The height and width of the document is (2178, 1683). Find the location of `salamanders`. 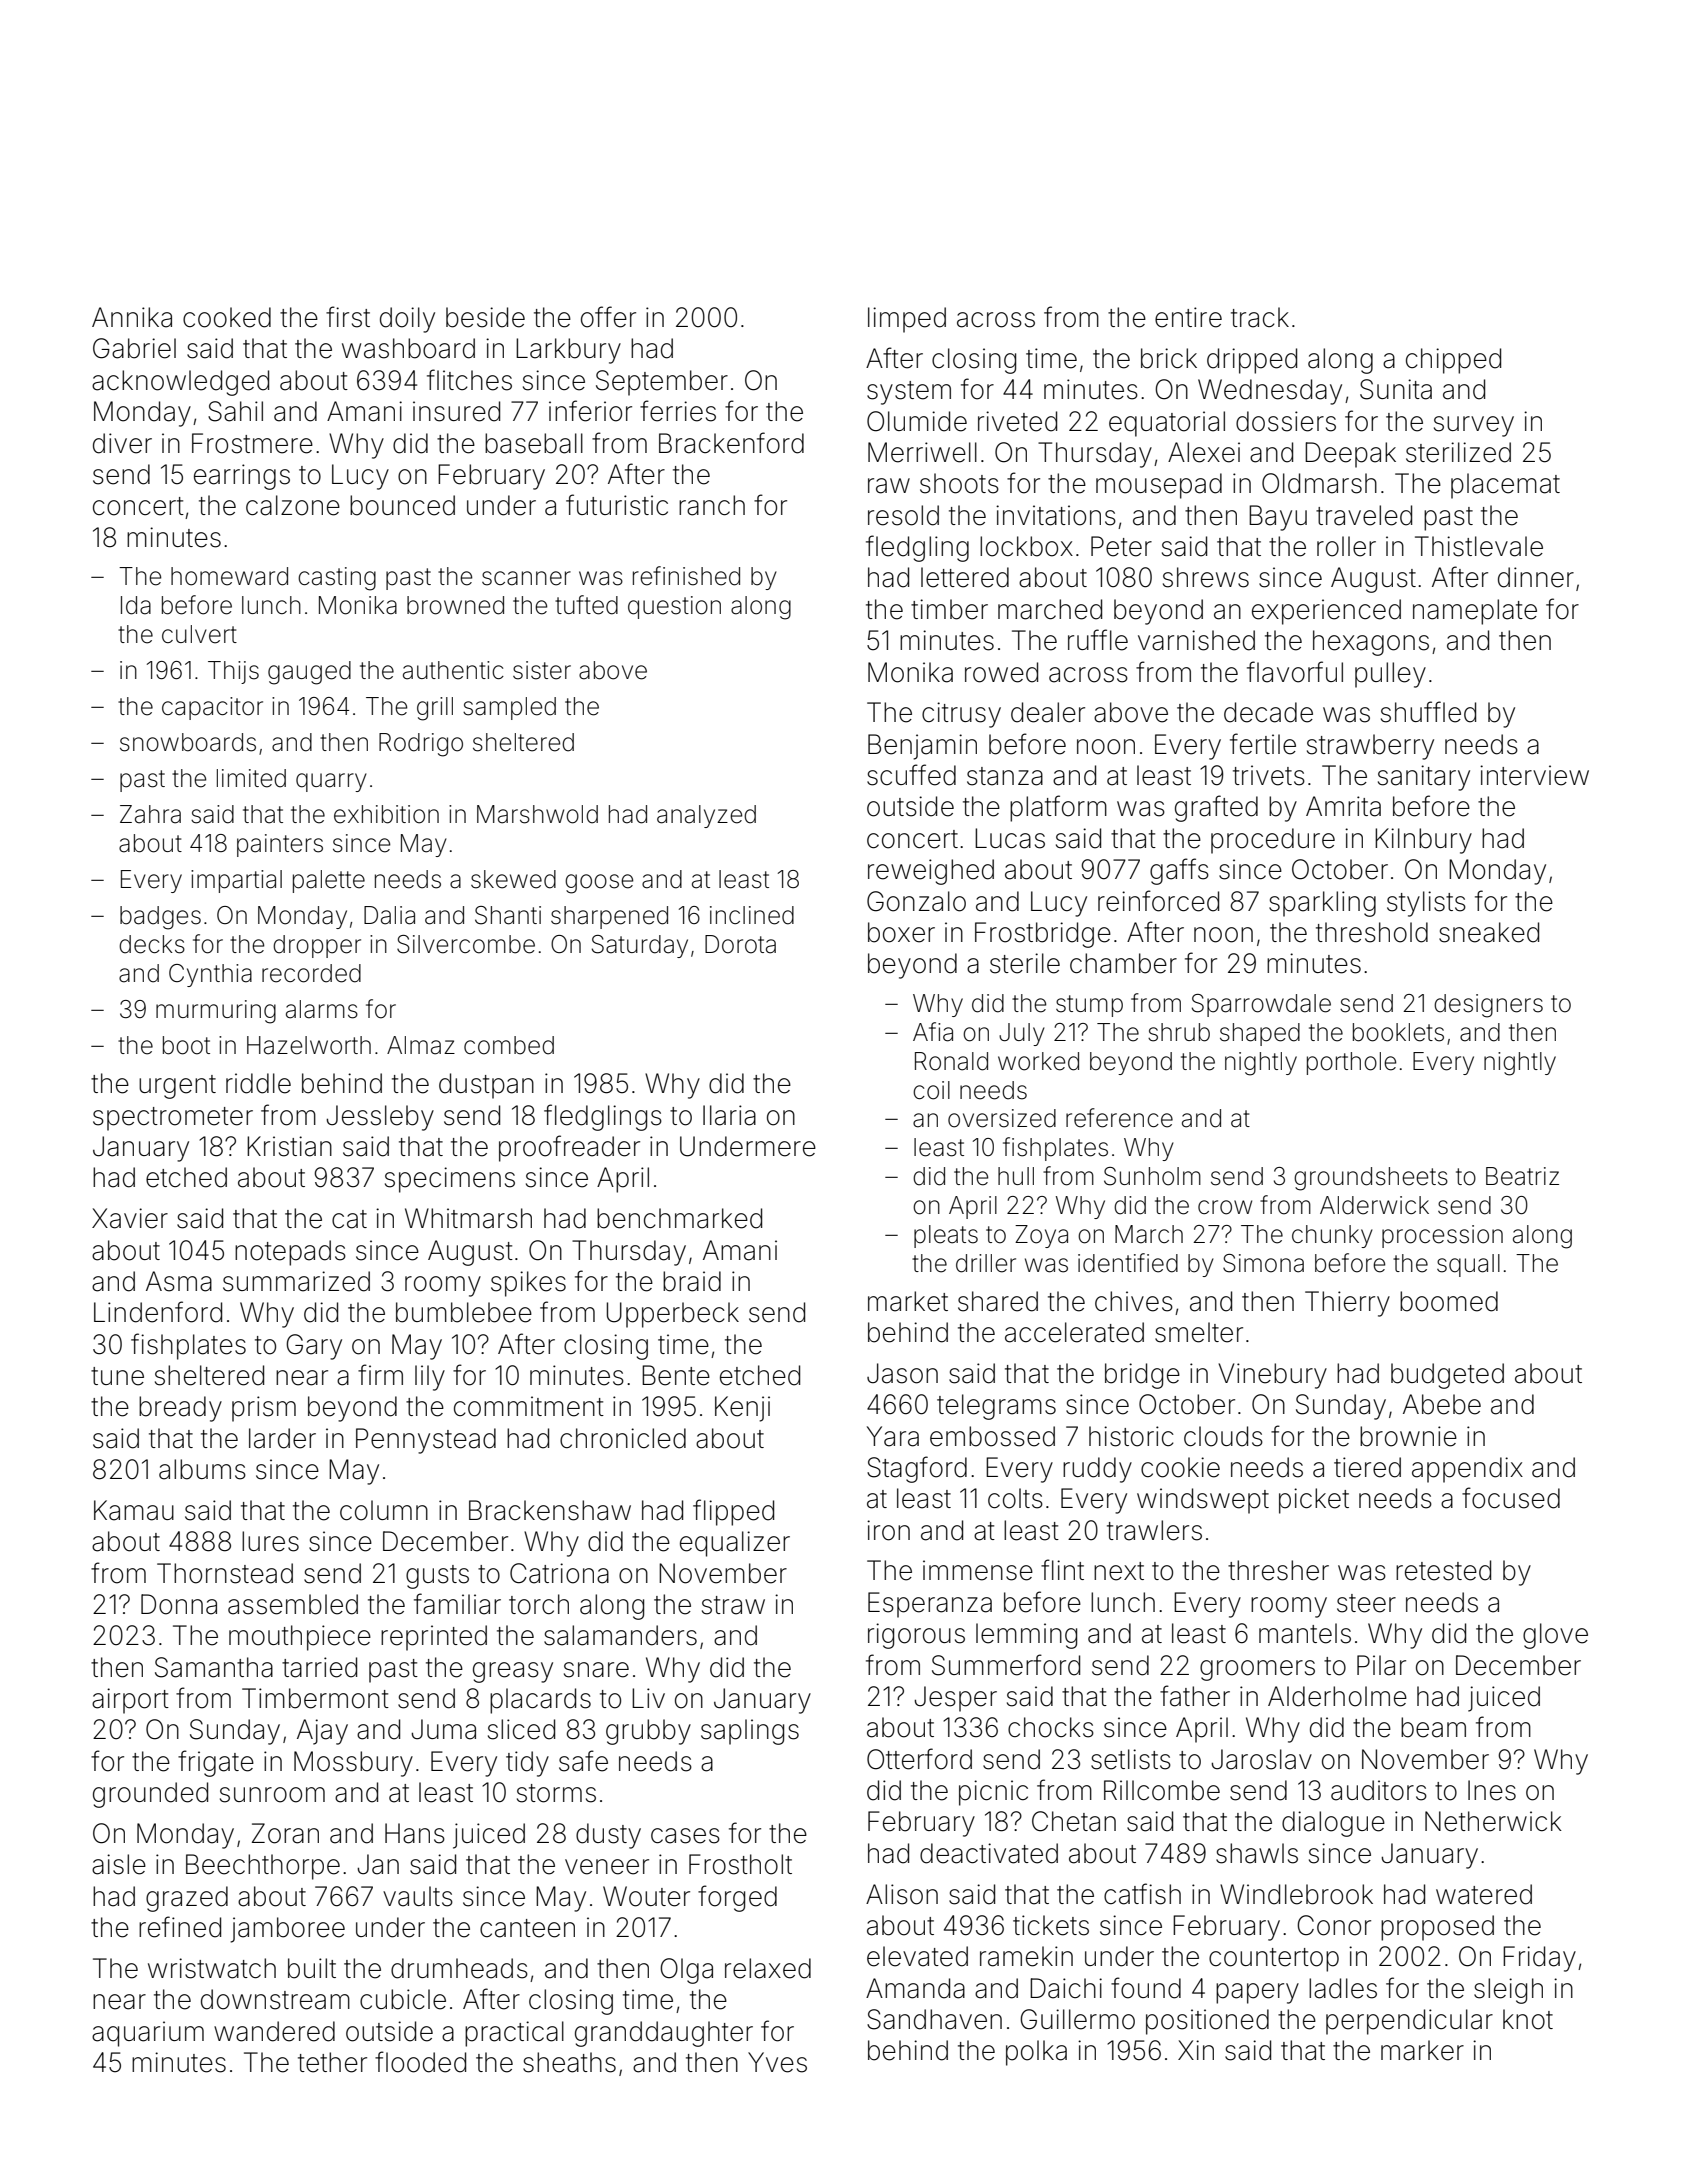

salamanders is located at coordinates (620, 1635).
